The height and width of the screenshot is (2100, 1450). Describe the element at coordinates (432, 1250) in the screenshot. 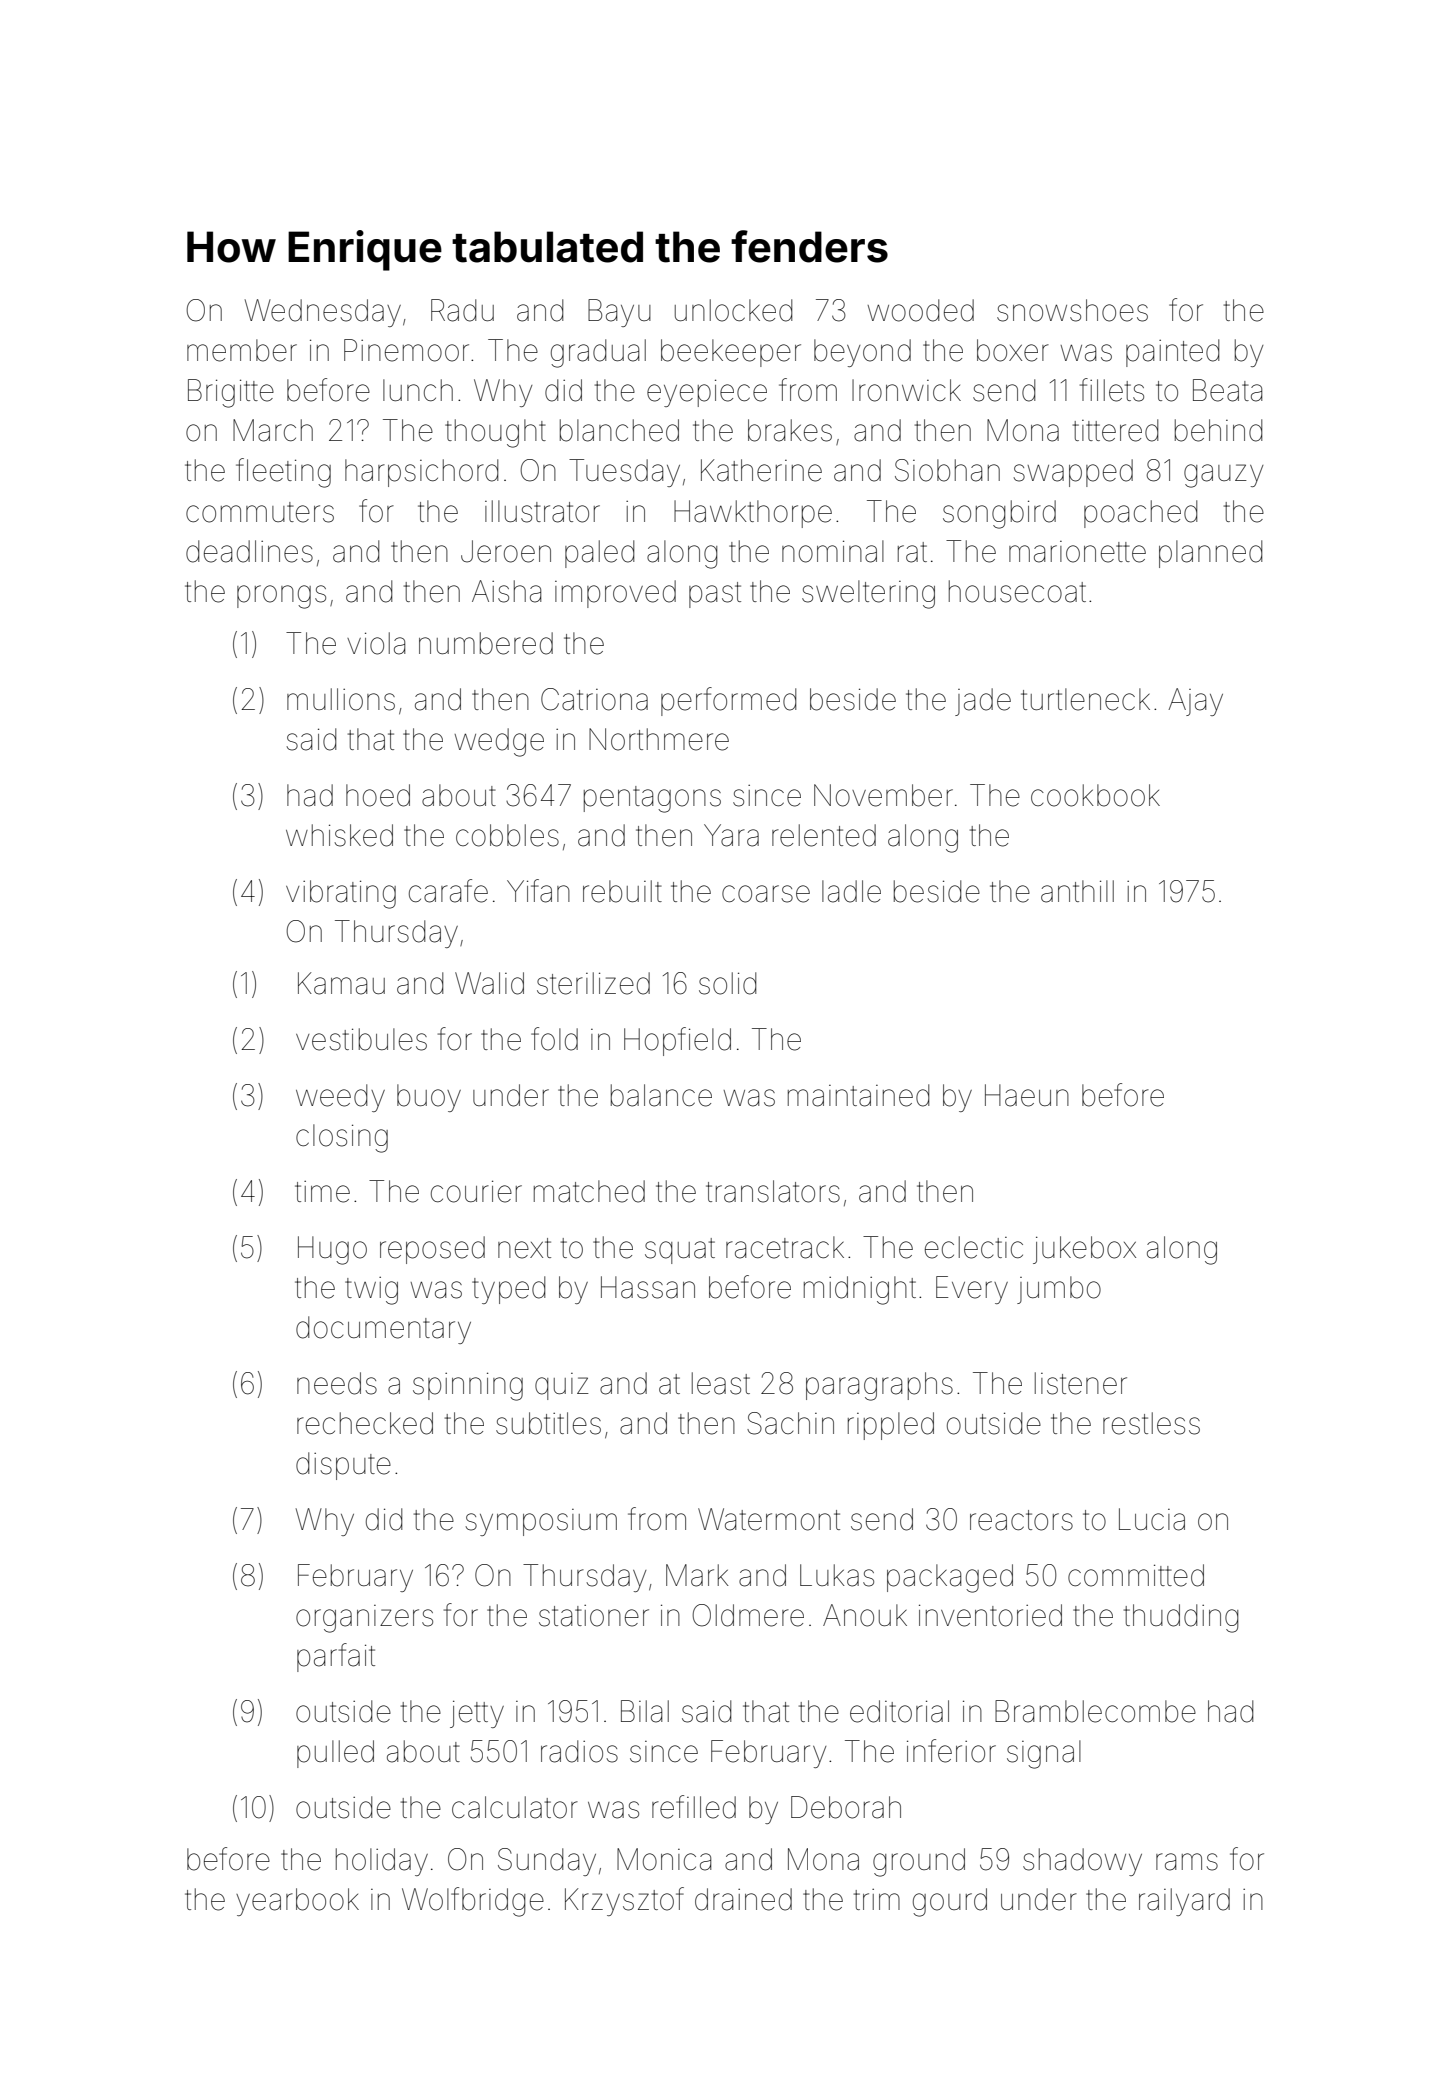

I see `reposed` at that location.
